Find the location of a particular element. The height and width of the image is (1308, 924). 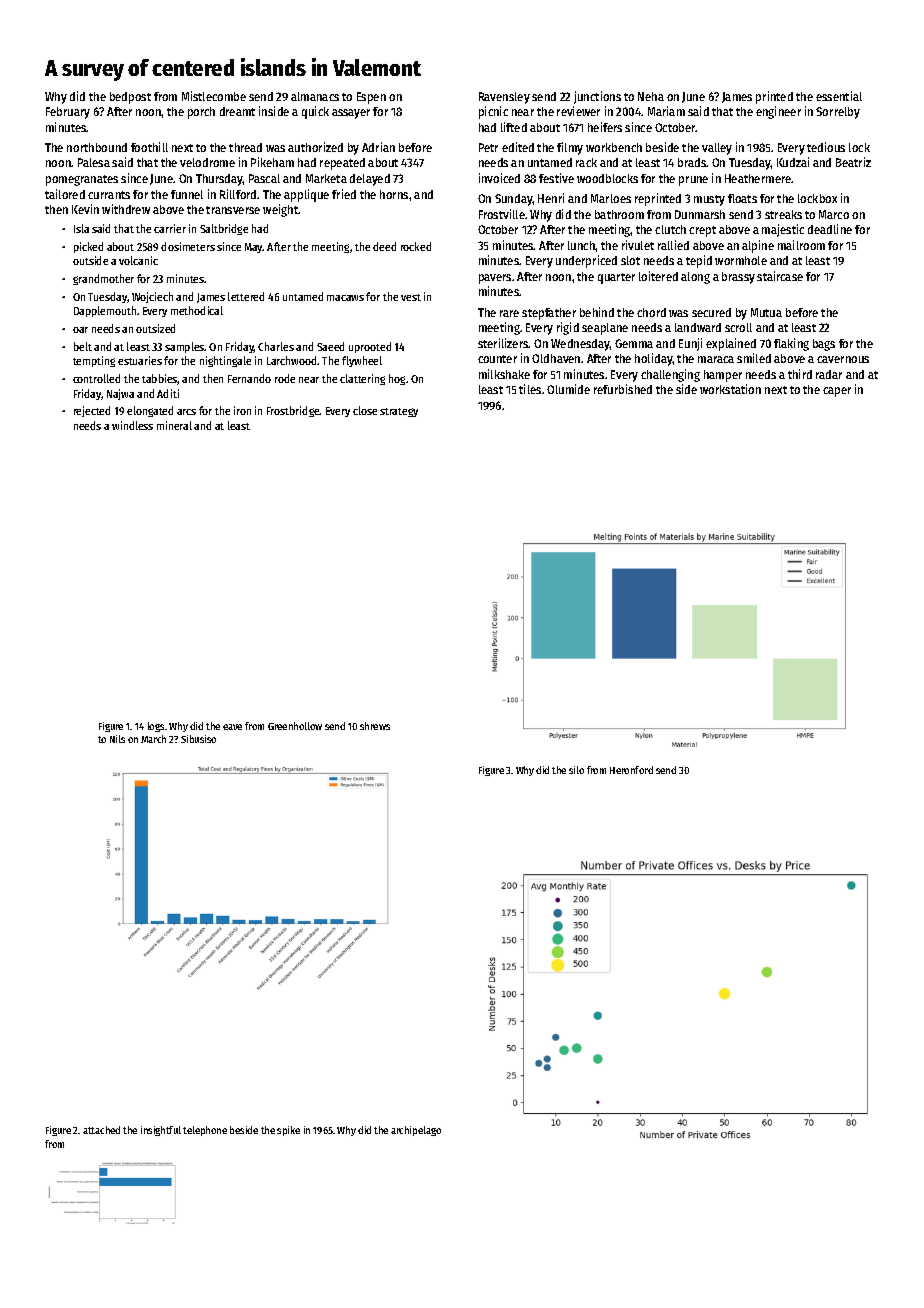

insightful is located at coordinates (161, 1131).
